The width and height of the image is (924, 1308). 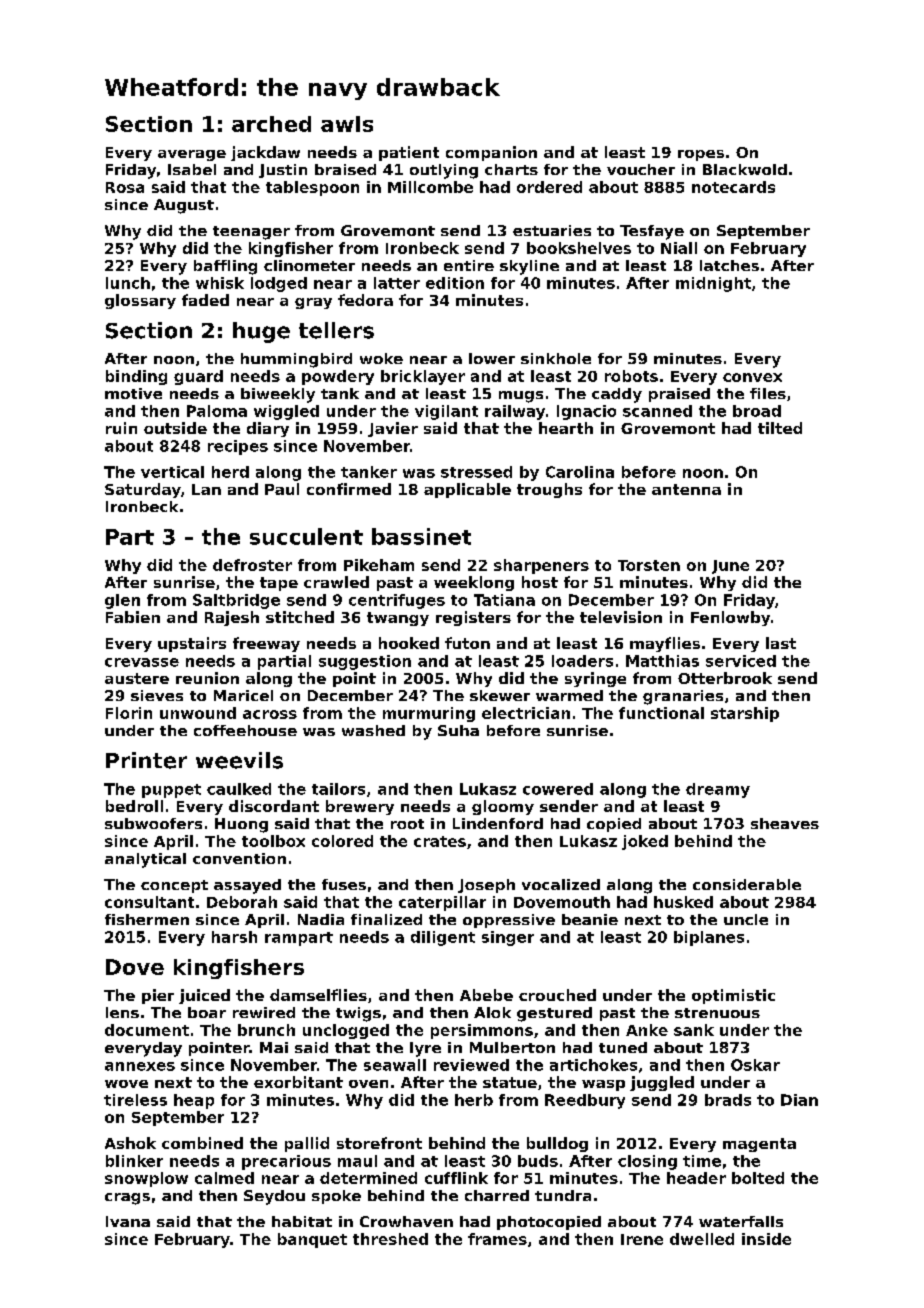 I want to click on Blackwold, so click(x=745, y=169).
